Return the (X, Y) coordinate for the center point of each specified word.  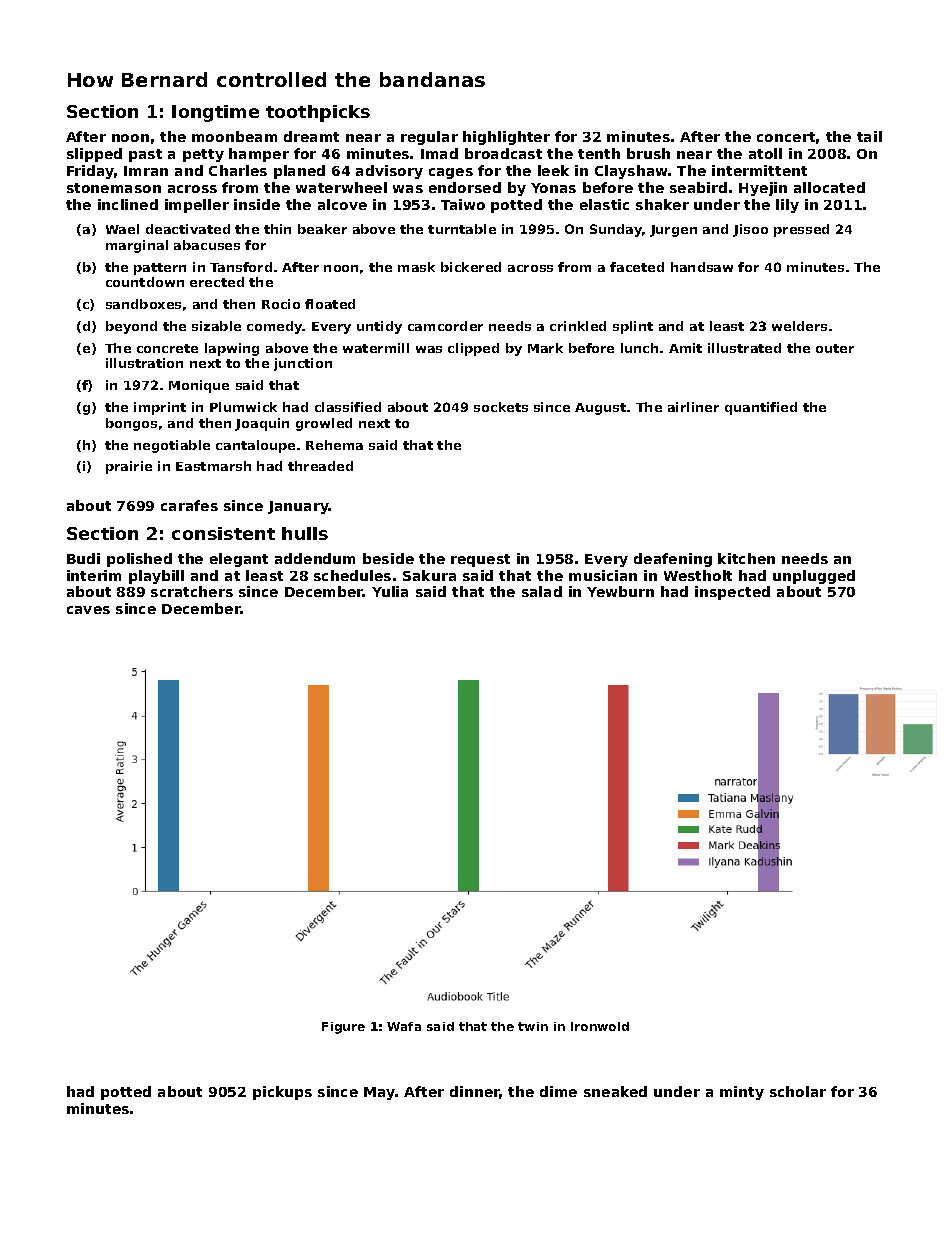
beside (388, 558)
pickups (282, 1093)
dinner (475, 1092)
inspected (732, 593)
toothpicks (318, 113)
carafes (189, 505)
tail (869, 136)
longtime (215, 113)
